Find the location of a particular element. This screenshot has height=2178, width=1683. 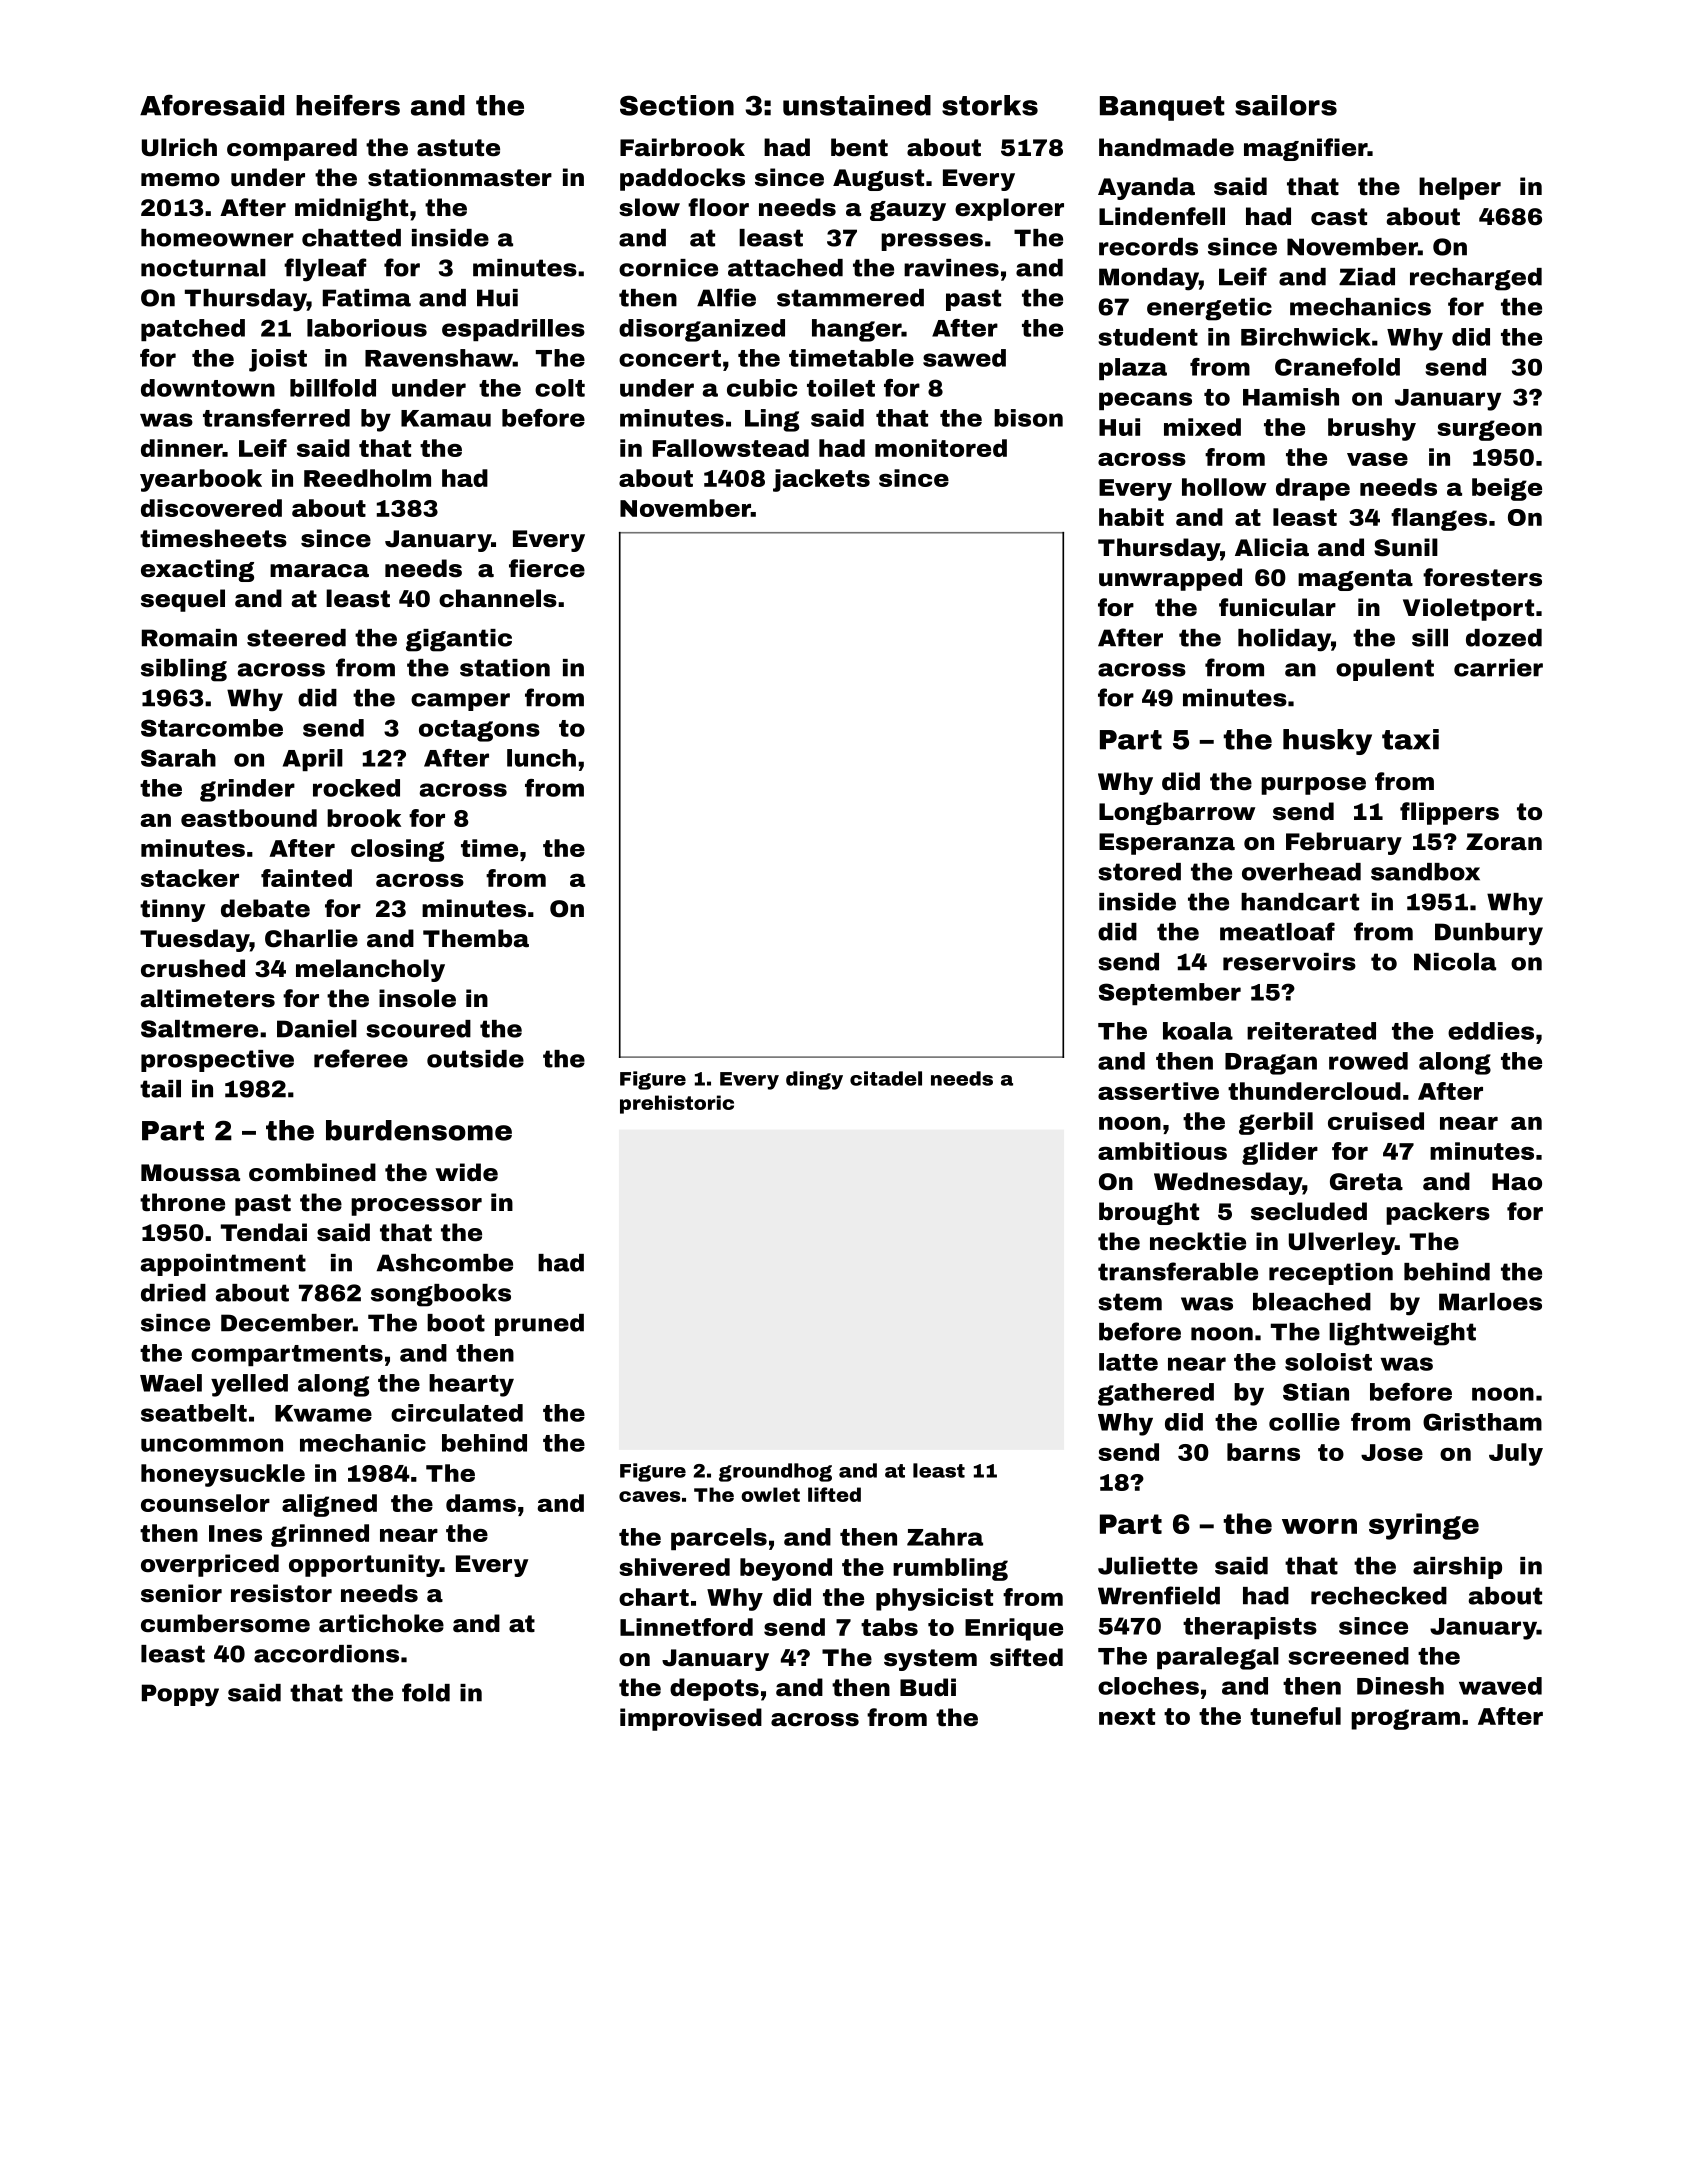

memo is located at coordinates (180, 180).
